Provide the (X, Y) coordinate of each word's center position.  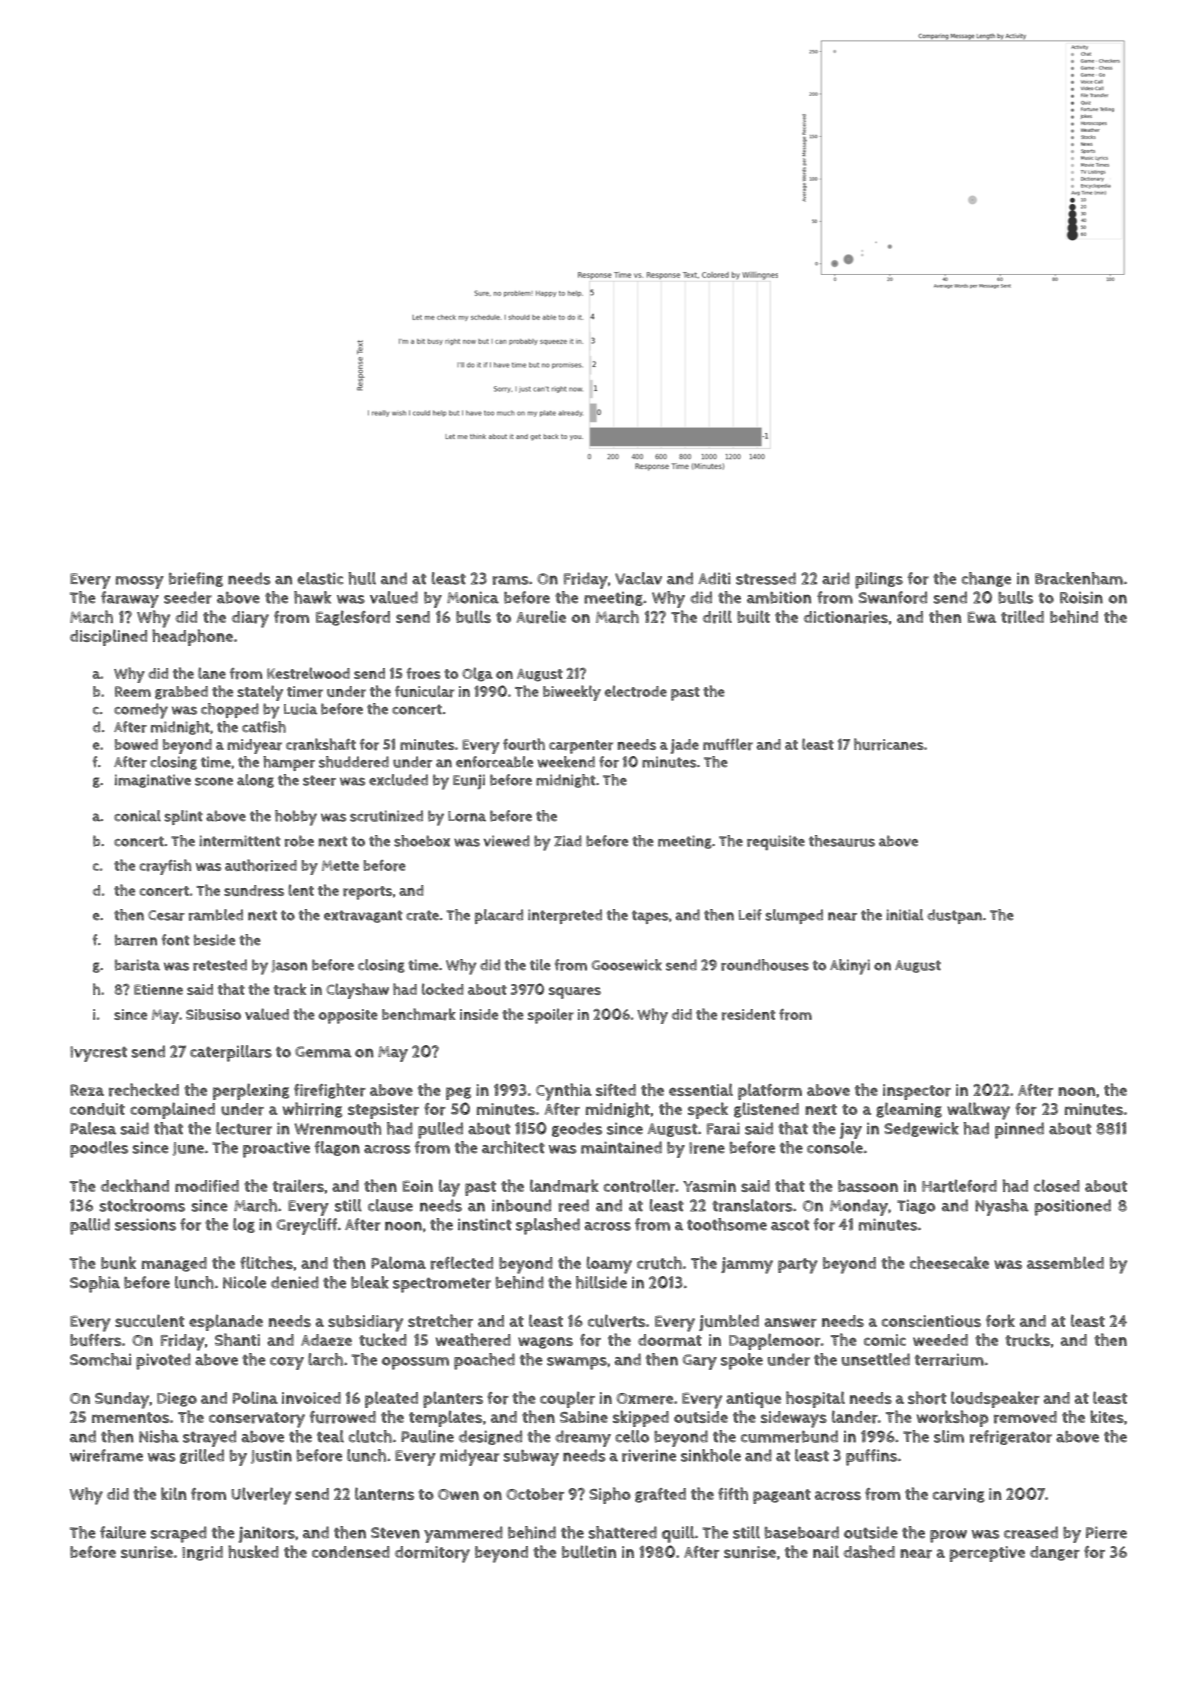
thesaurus (842, 841)
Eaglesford (353, 618)
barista (137, 965)
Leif (750, 915)
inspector (917, 1092)
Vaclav (638, 578)
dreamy (583, 1438)
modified (207, 1186)
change (986, 579)
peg (458, 1093)
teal (330, 1436)
